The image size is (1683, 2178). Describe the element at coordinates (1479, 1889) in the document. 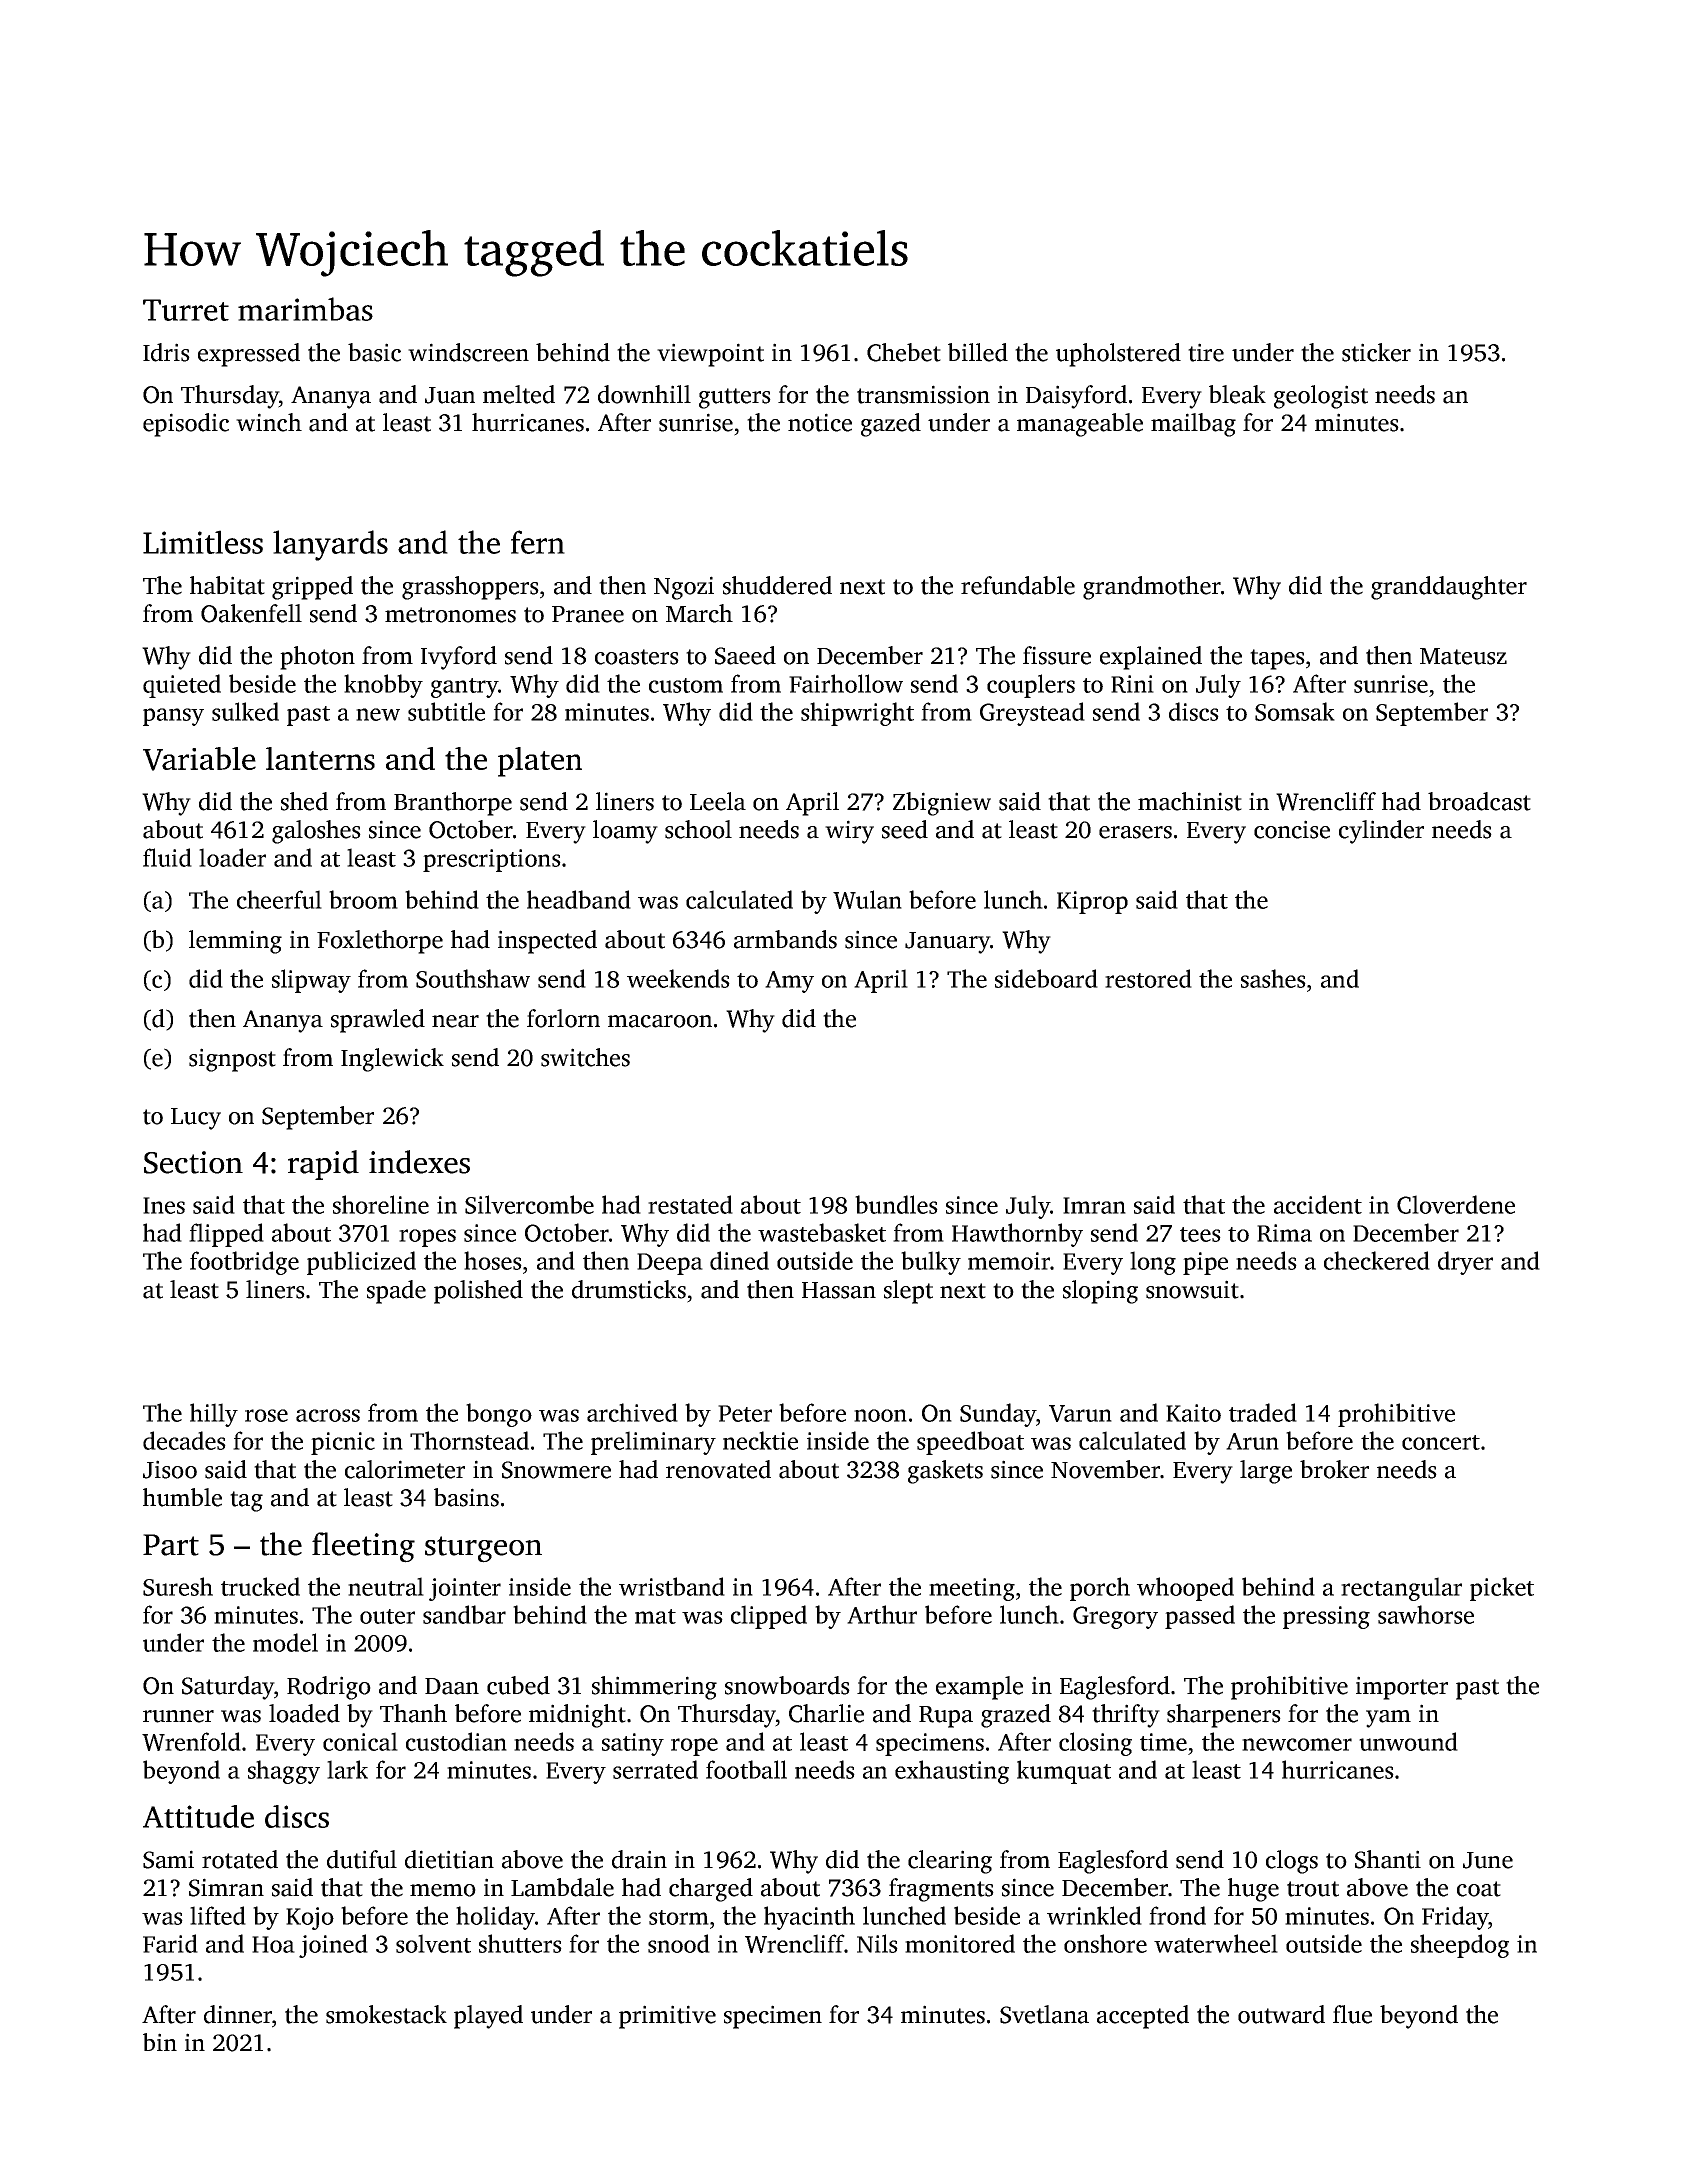

I see `coat` at that location.
